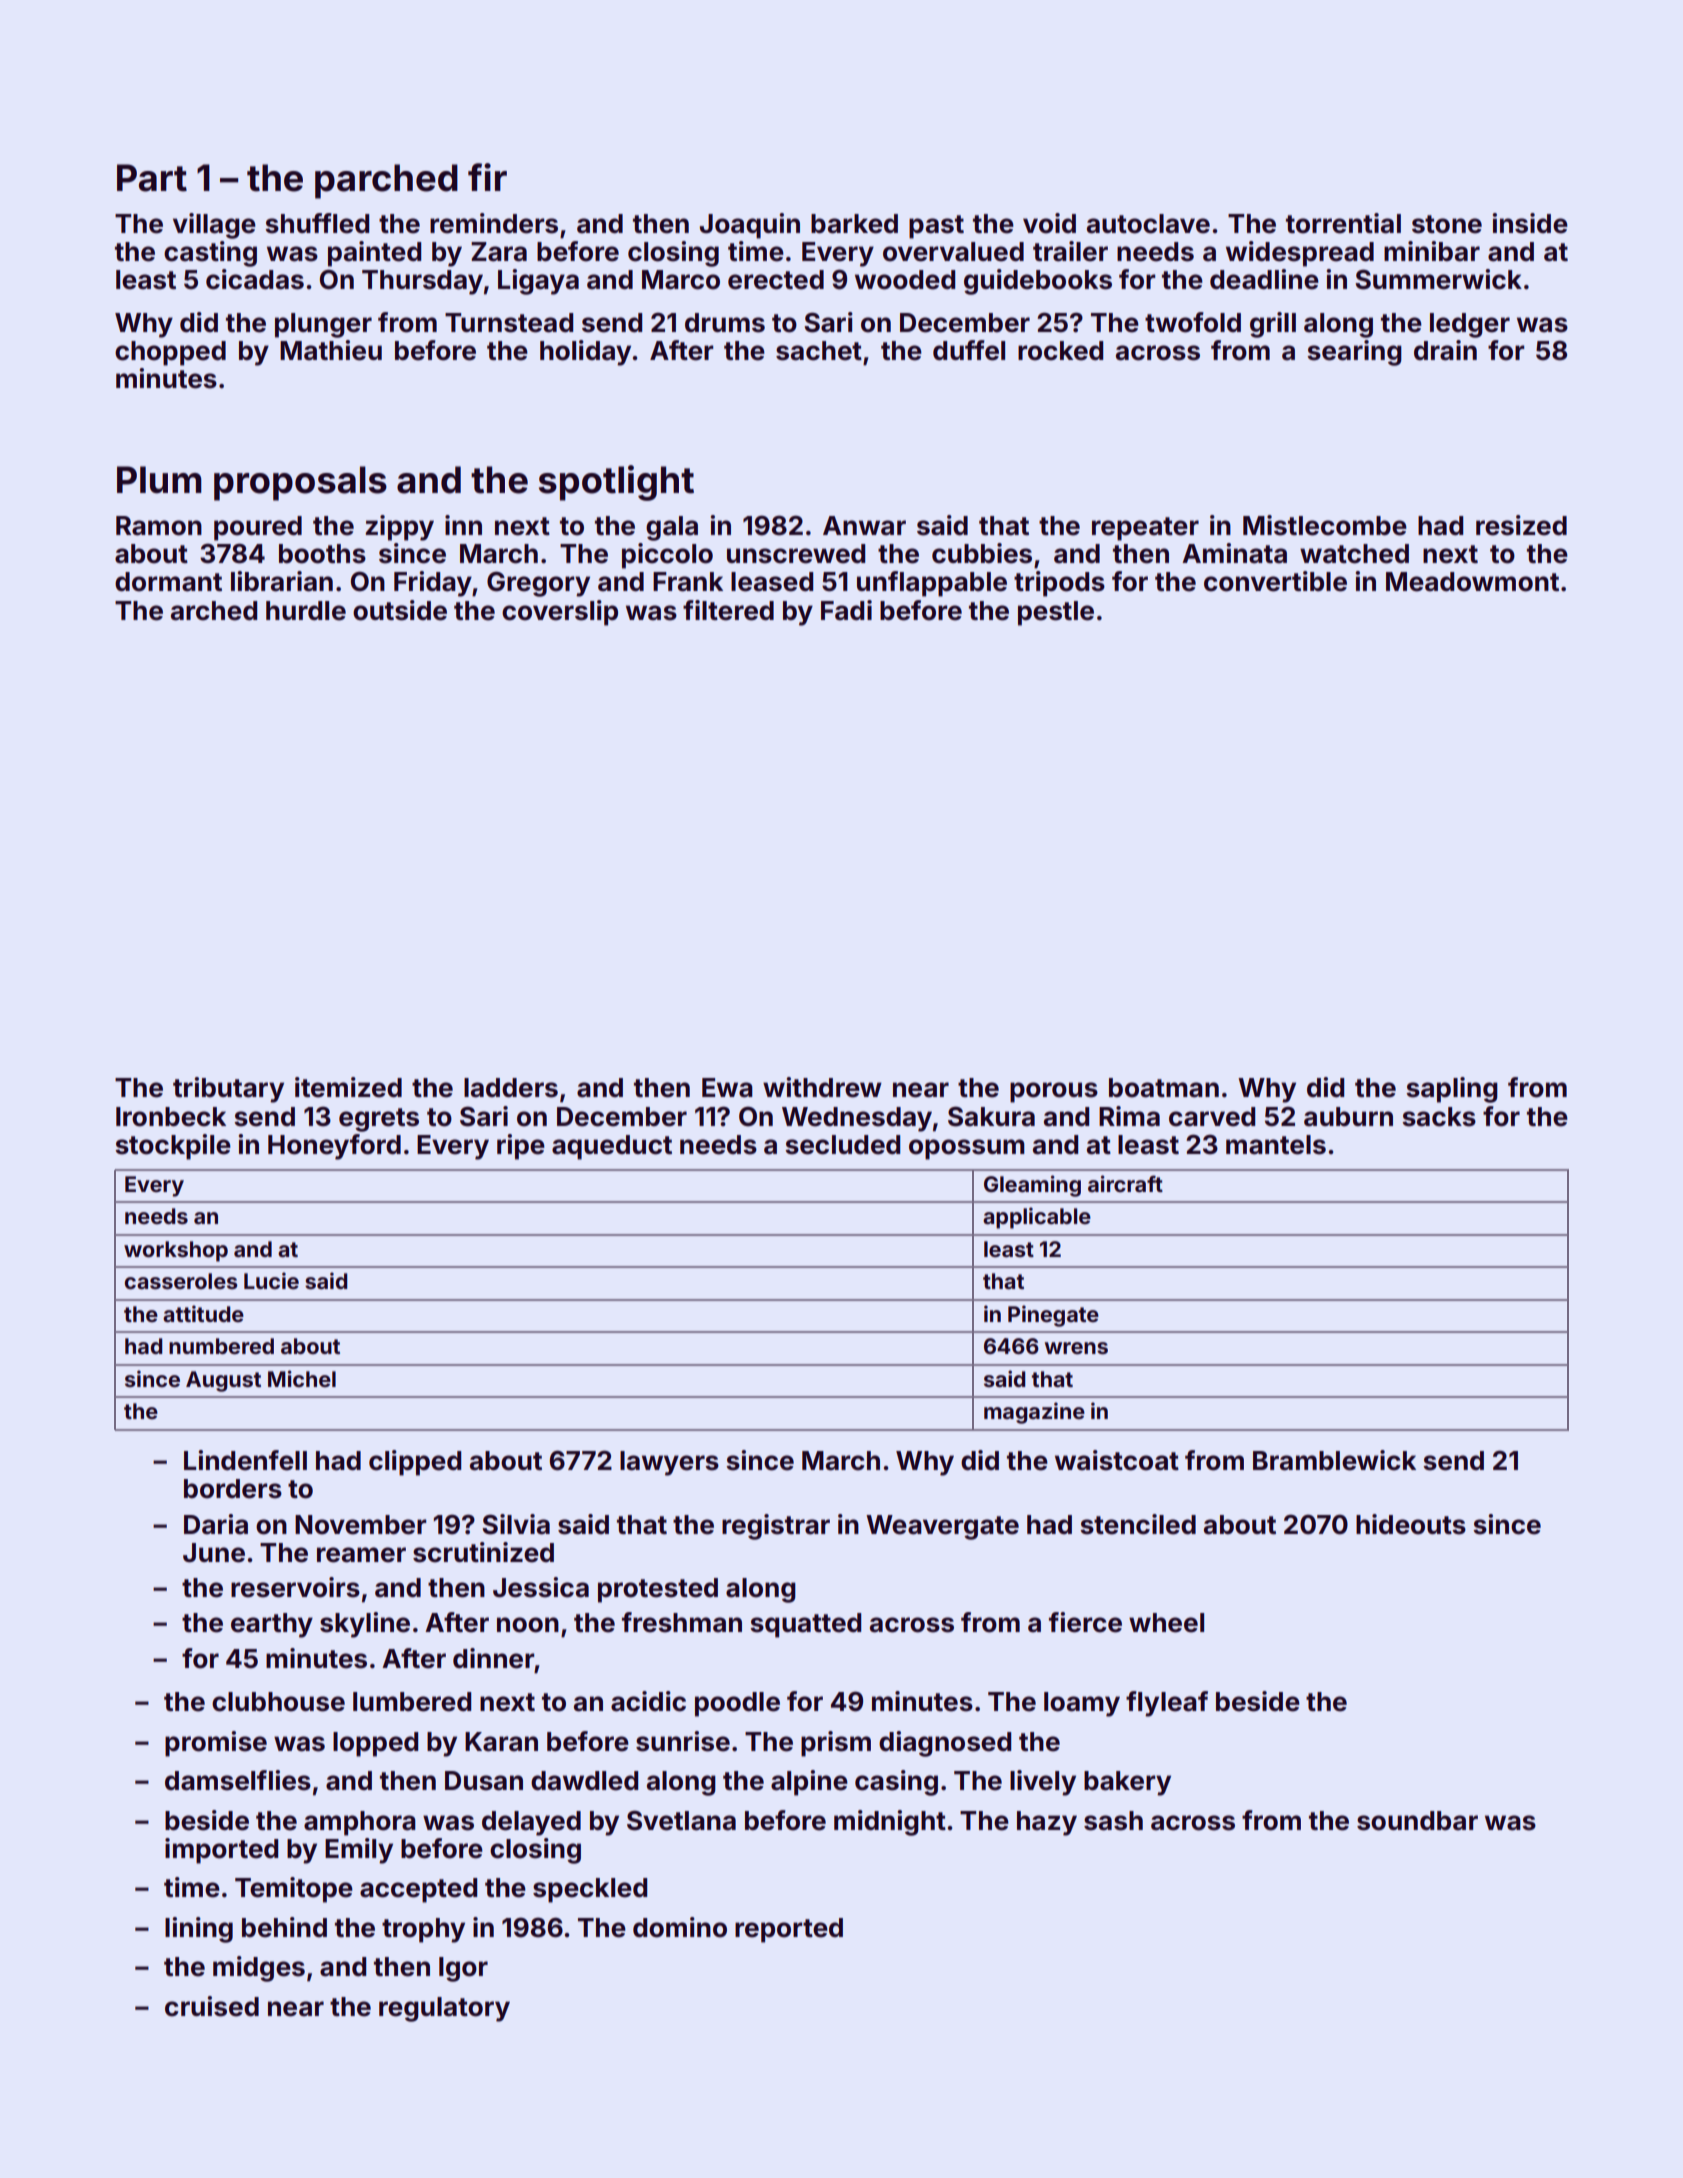 The height and width of the image is (2178, 1683). Describe the element at coordinates (789, 1930) in the image. I see `reported` at that location.
